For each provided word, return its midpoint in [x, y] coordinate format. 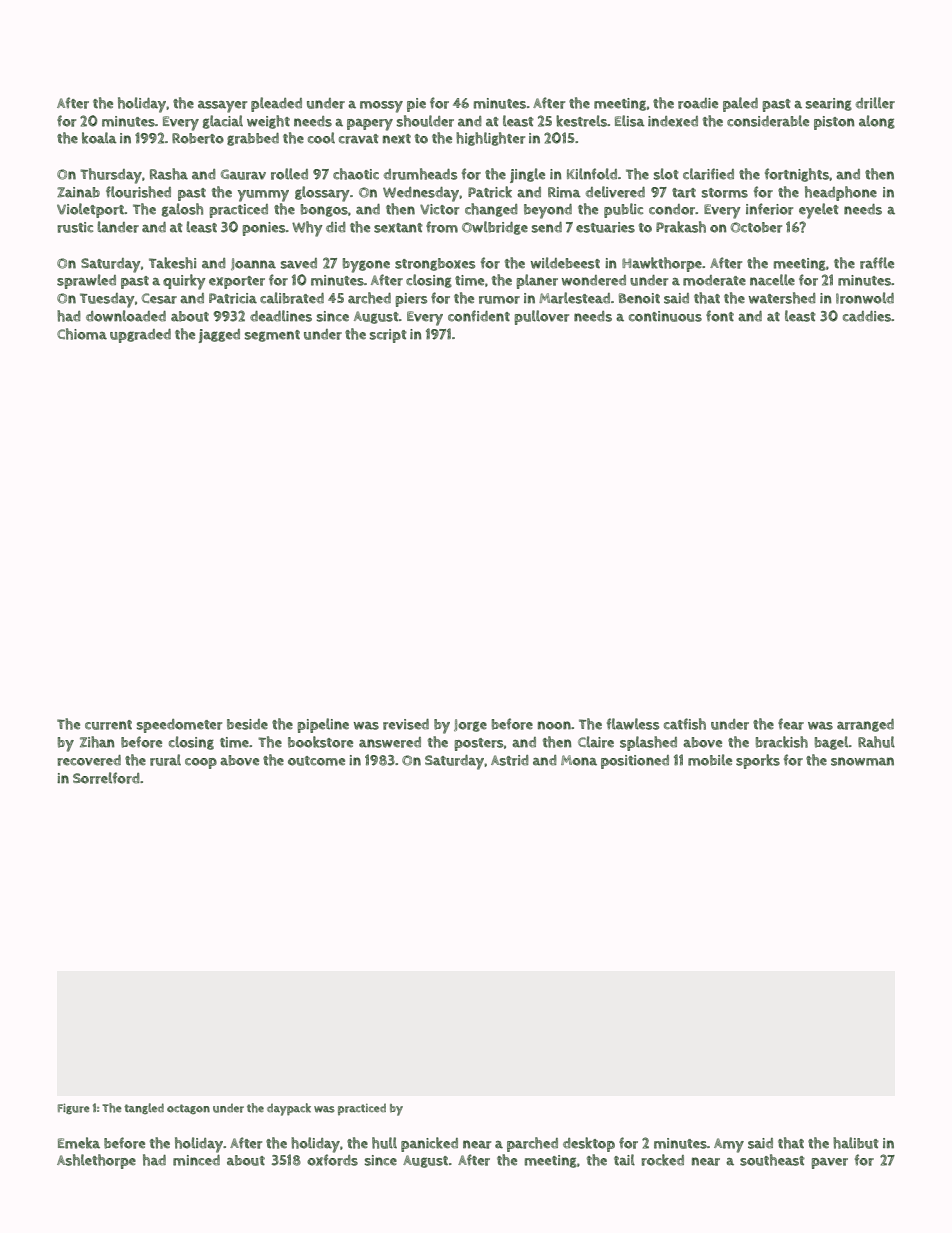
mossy [381, 107]
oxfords [332, 1160]
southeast [772, 1160]
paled [740, 104]
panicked [429, 1144]
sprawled [86, 281]
